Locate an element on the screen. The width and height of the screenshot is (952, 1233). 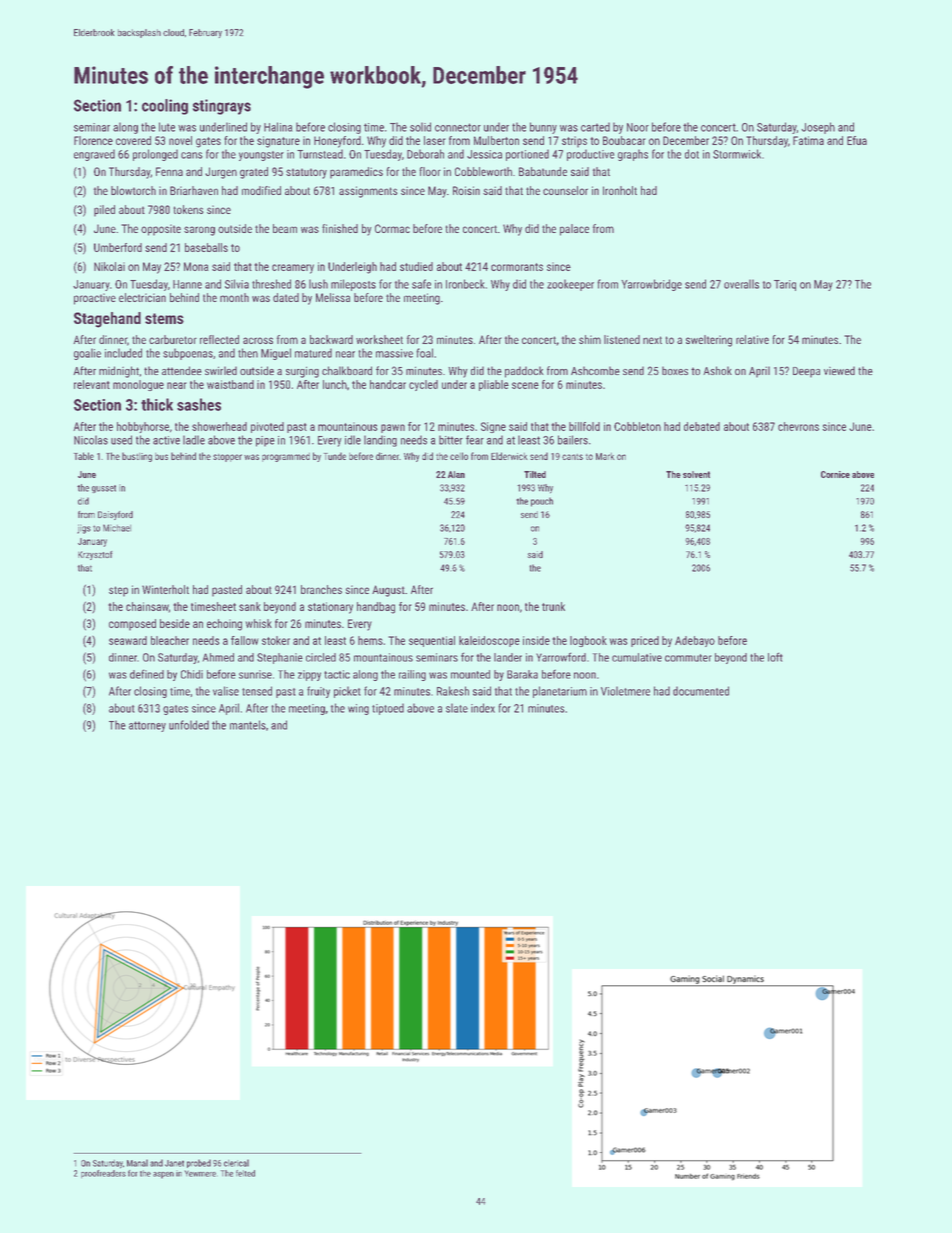
Cornice is located at coordinates (835, 474).
